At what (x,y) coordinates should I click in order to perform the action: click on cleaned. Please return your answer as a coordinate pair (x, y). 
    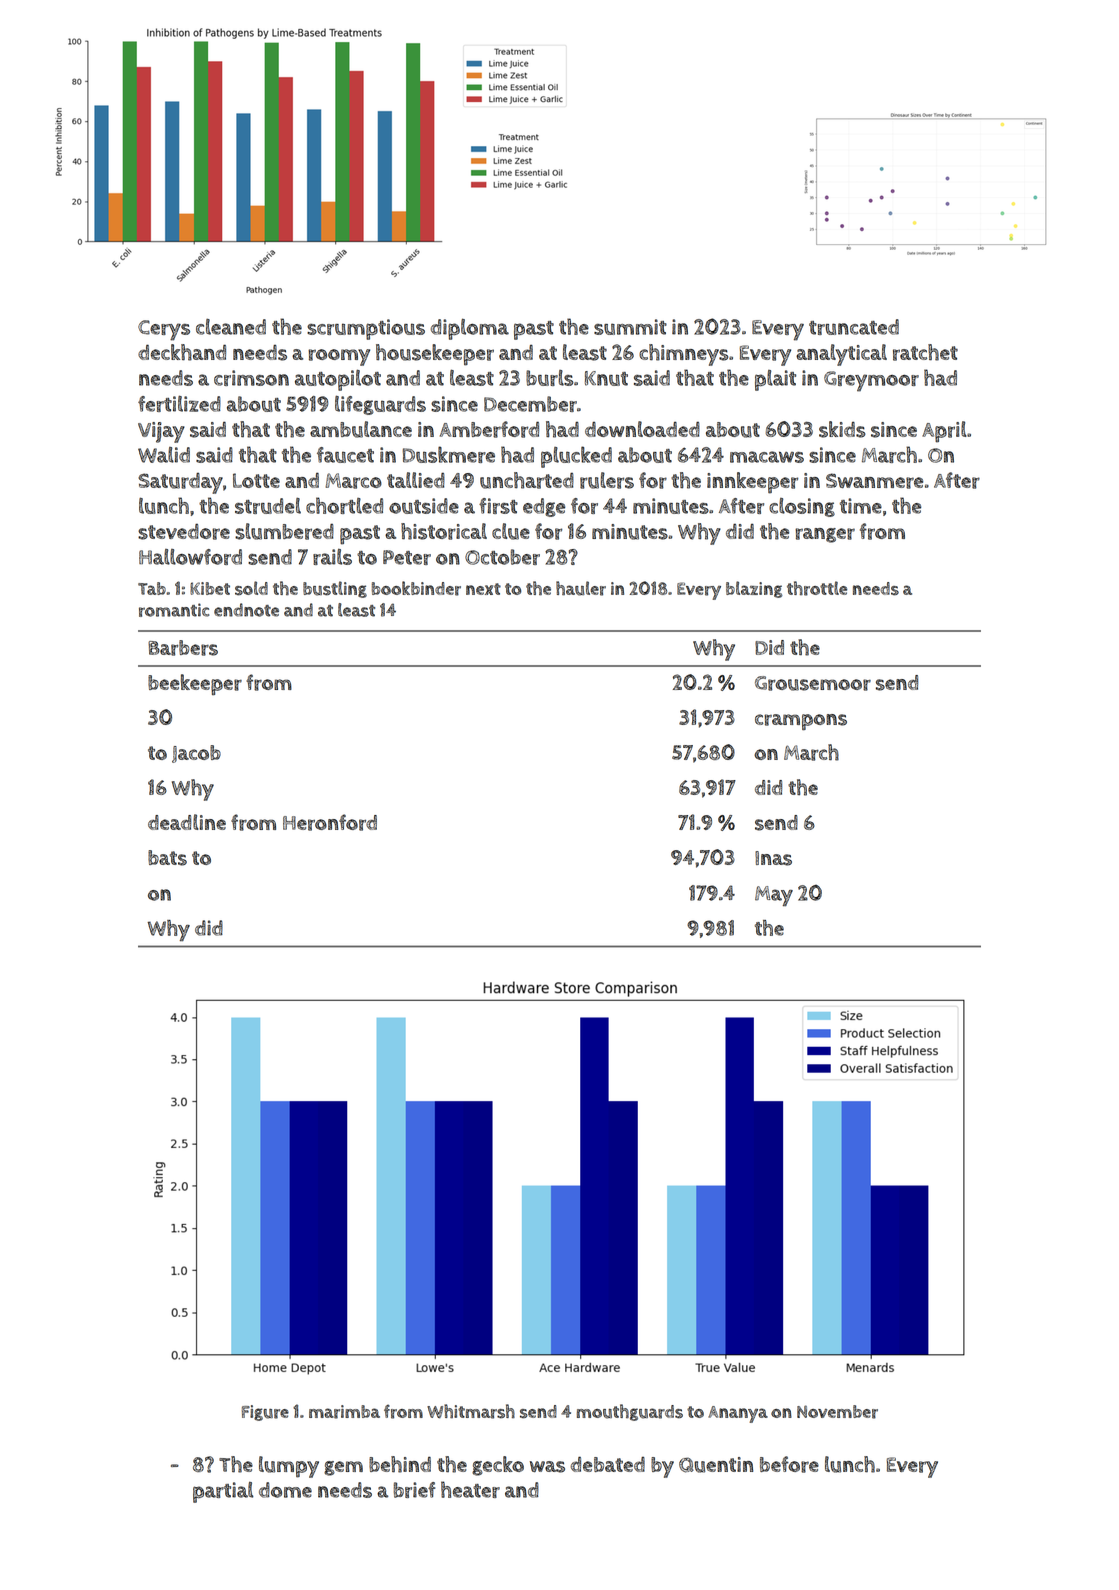
    Looking at the image, I should click on (231, 327).
